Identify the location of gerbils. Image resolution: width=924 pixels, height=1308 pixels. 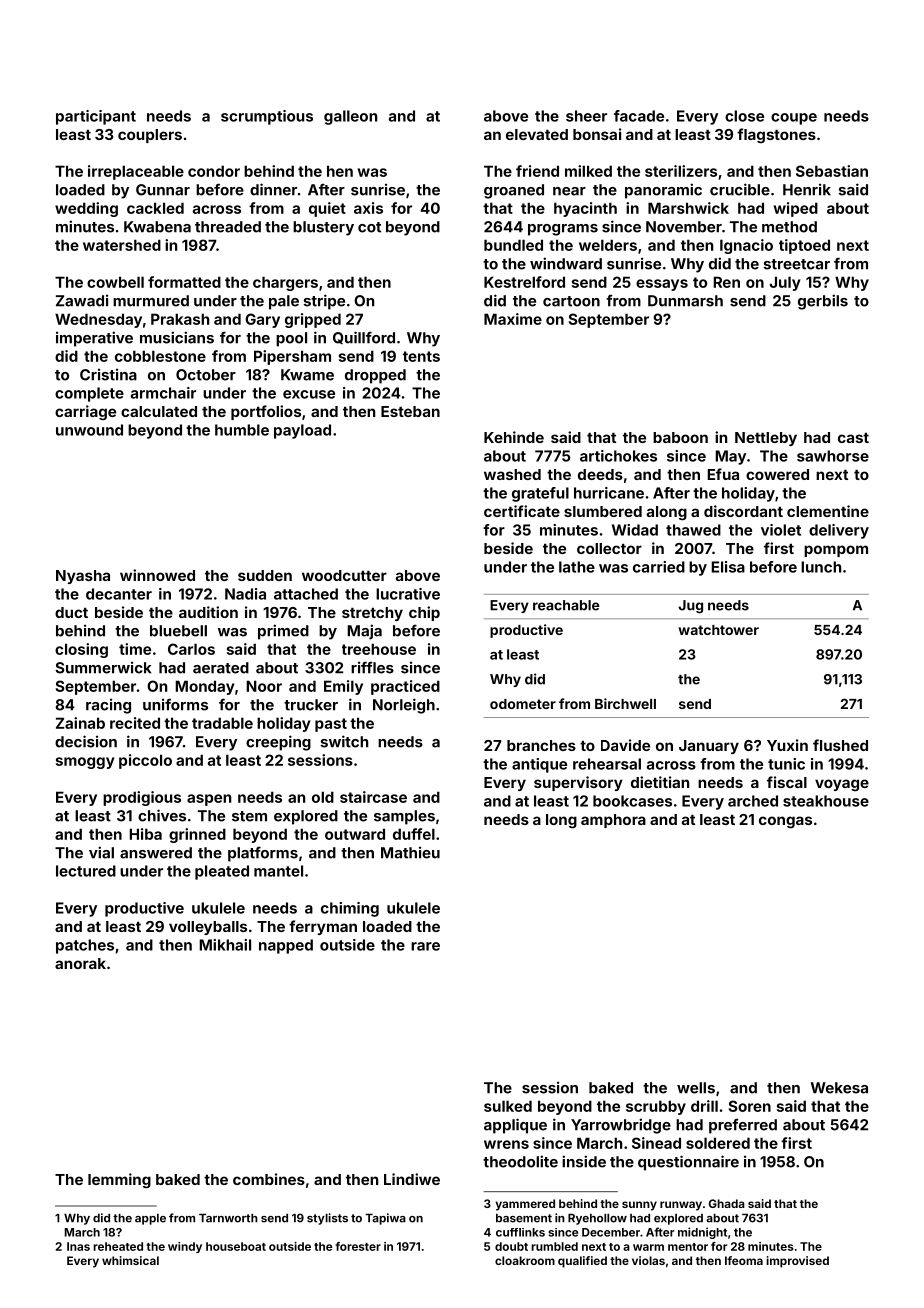
(823, 302).
